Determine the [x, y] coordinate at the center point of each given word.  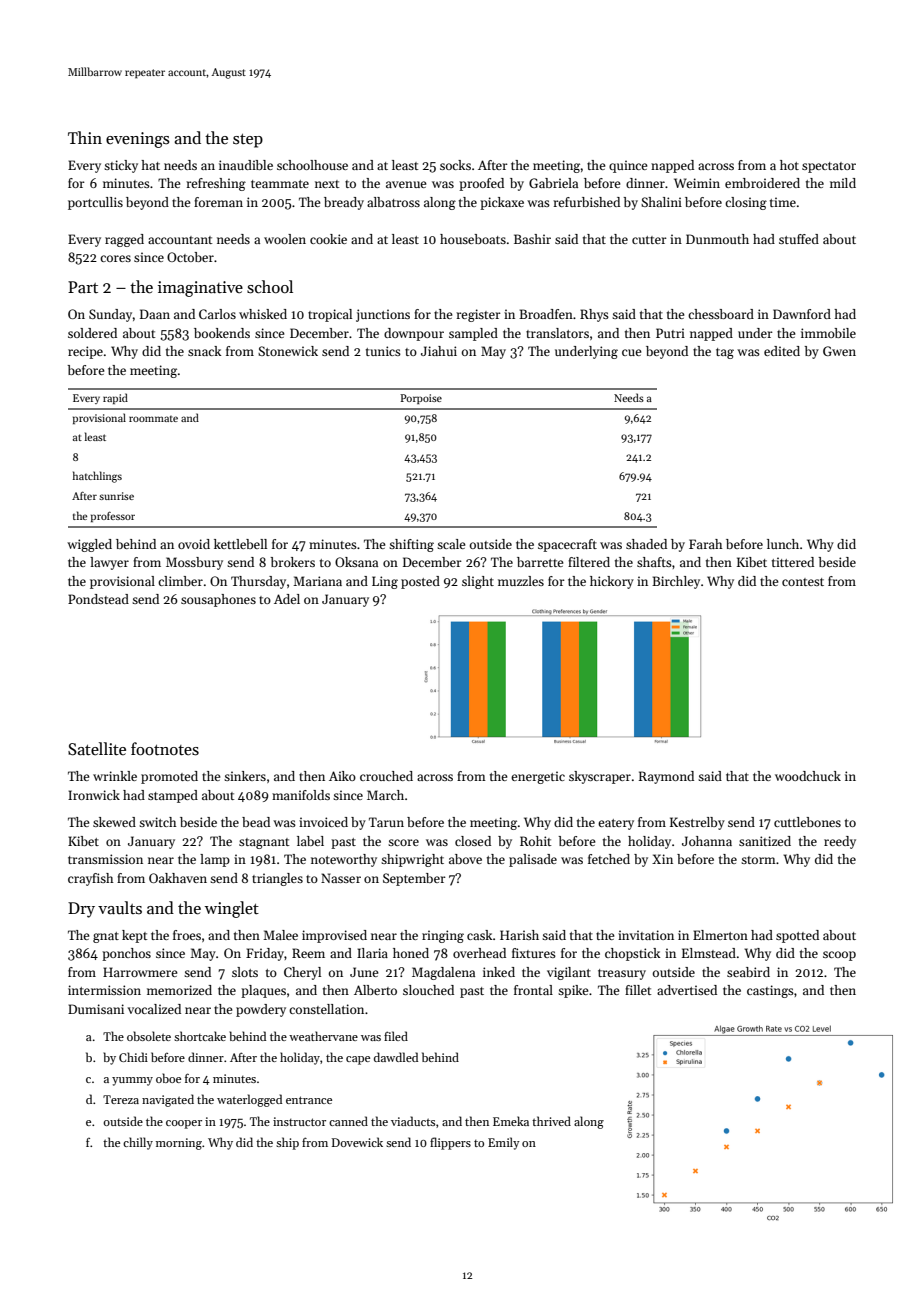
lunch [783, 544]
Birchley [676, 582]
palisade [533, 860]
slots [245, 972]
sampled [473, 334]
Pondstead [98, 599]
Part [83, 287]
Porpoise [421, 399]
